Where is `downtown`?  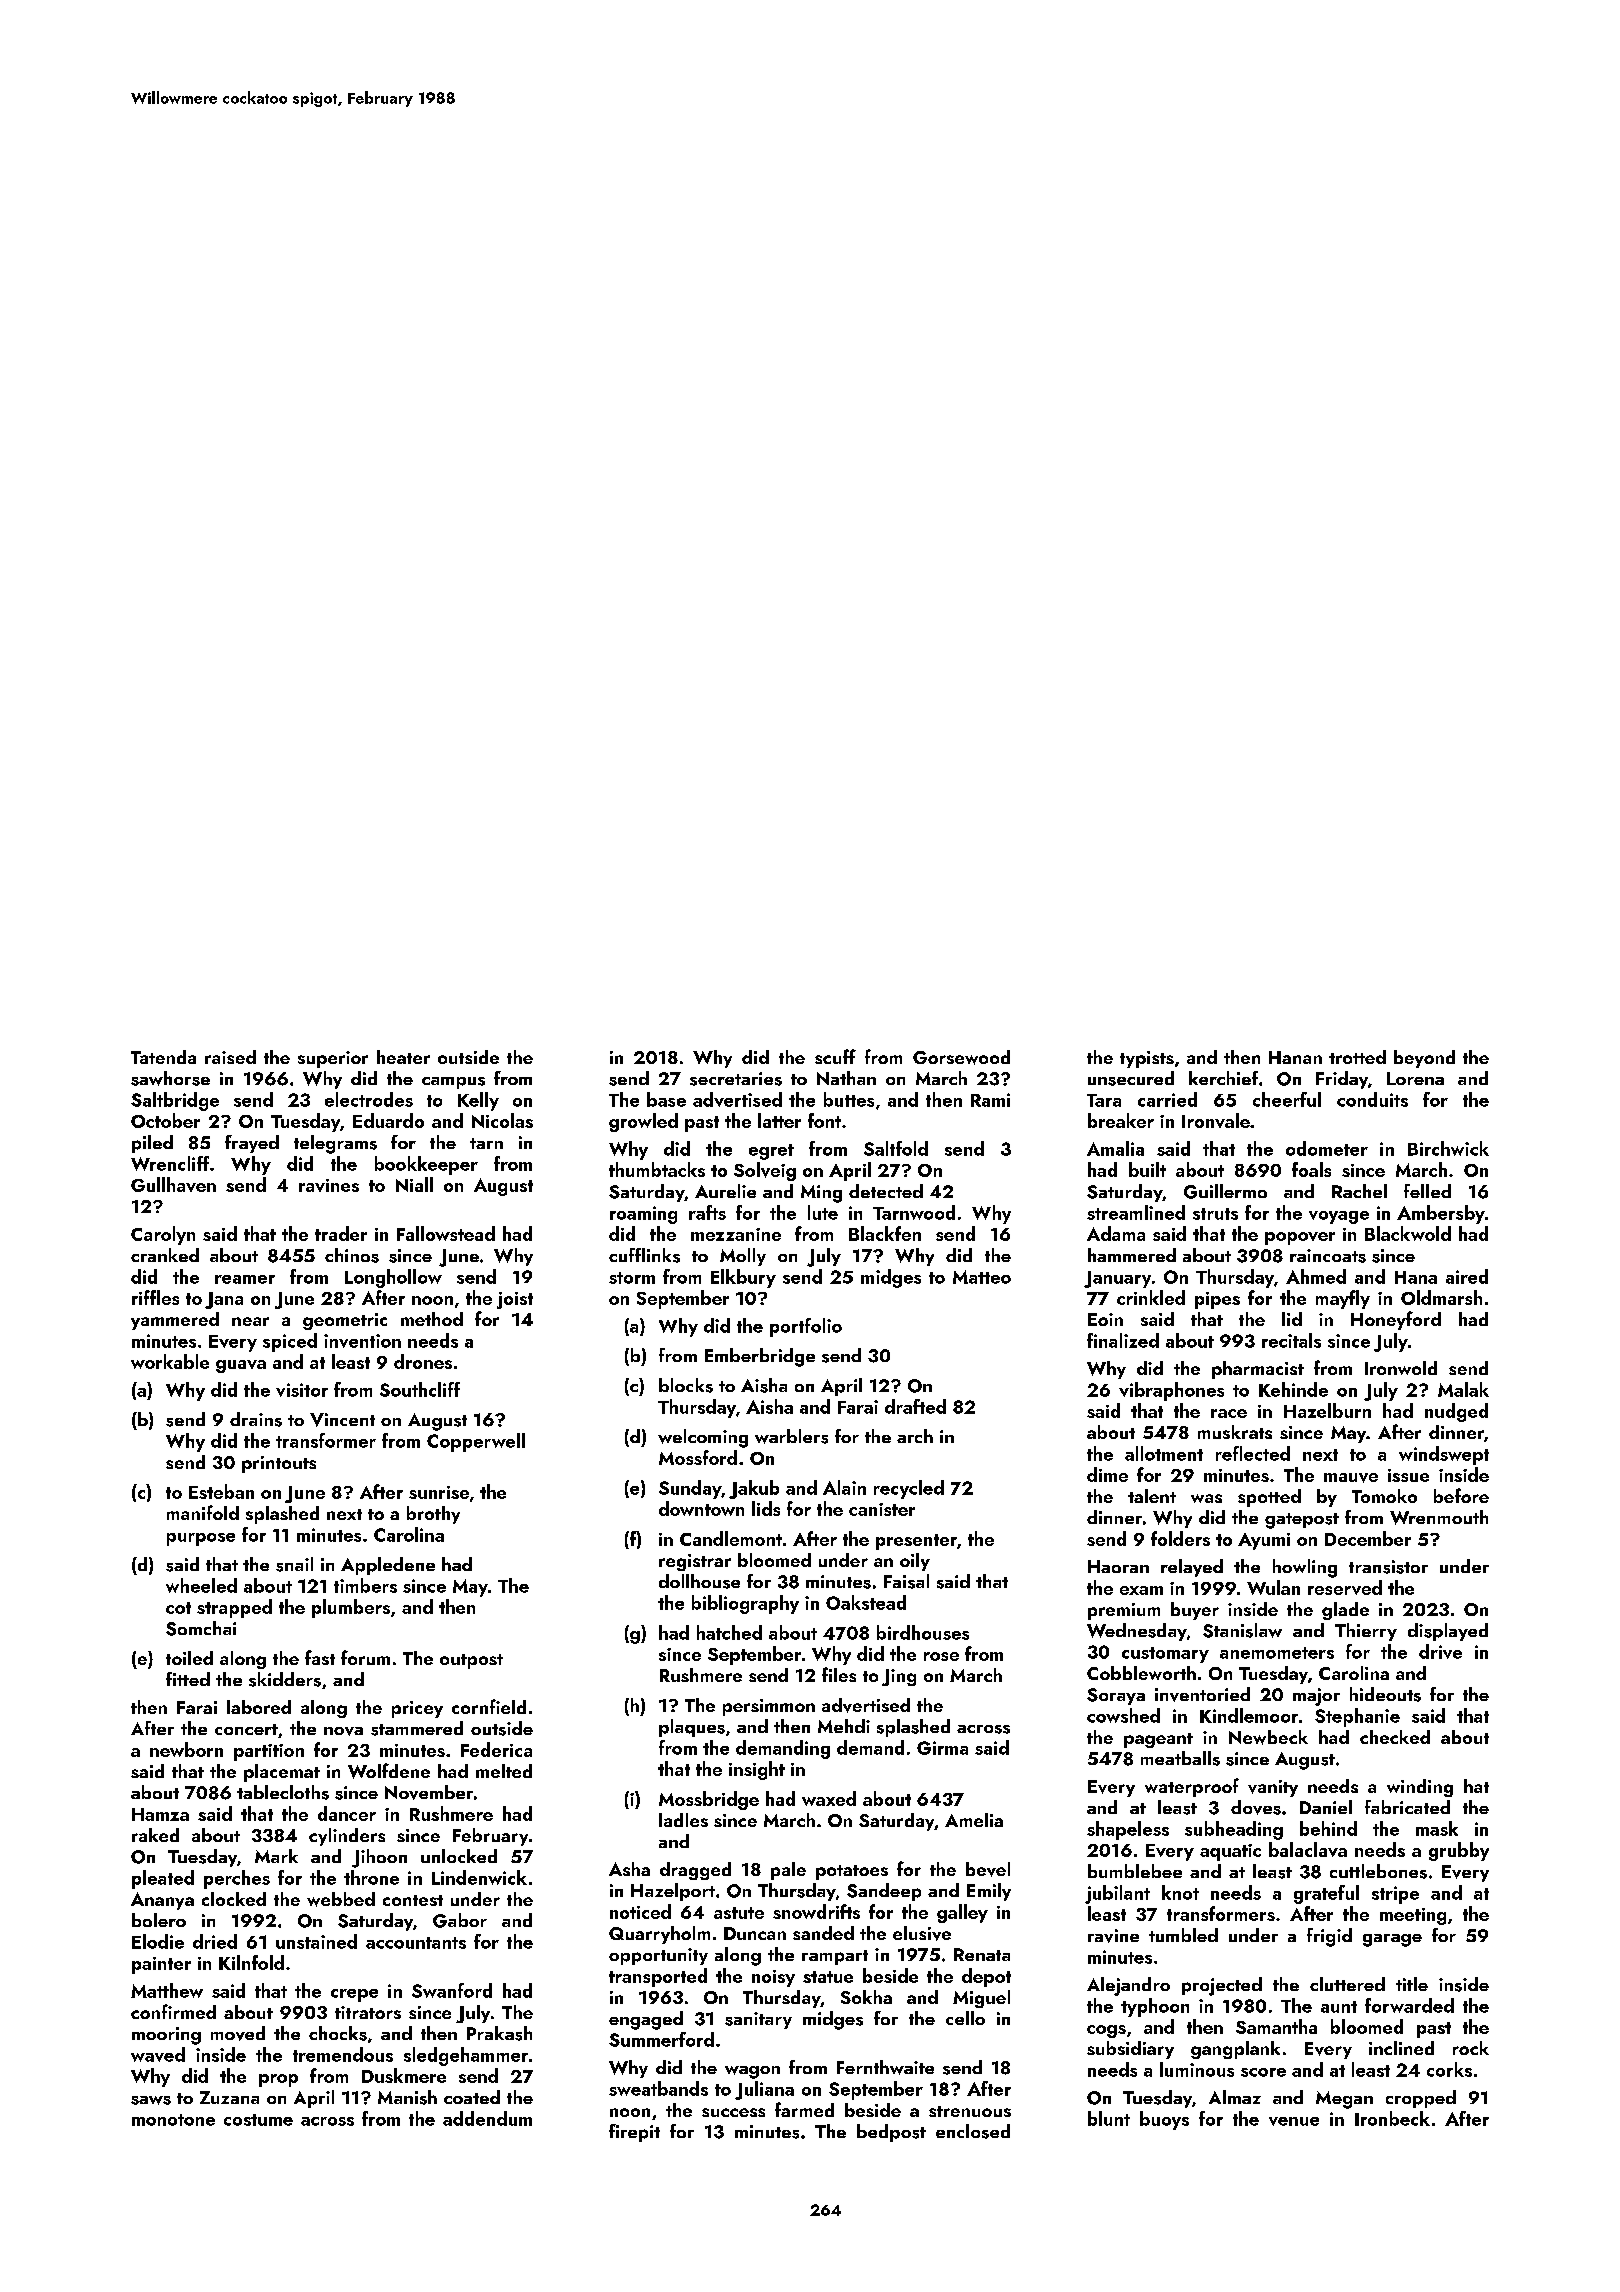 downtown is located at coordinates (701, 1508).
